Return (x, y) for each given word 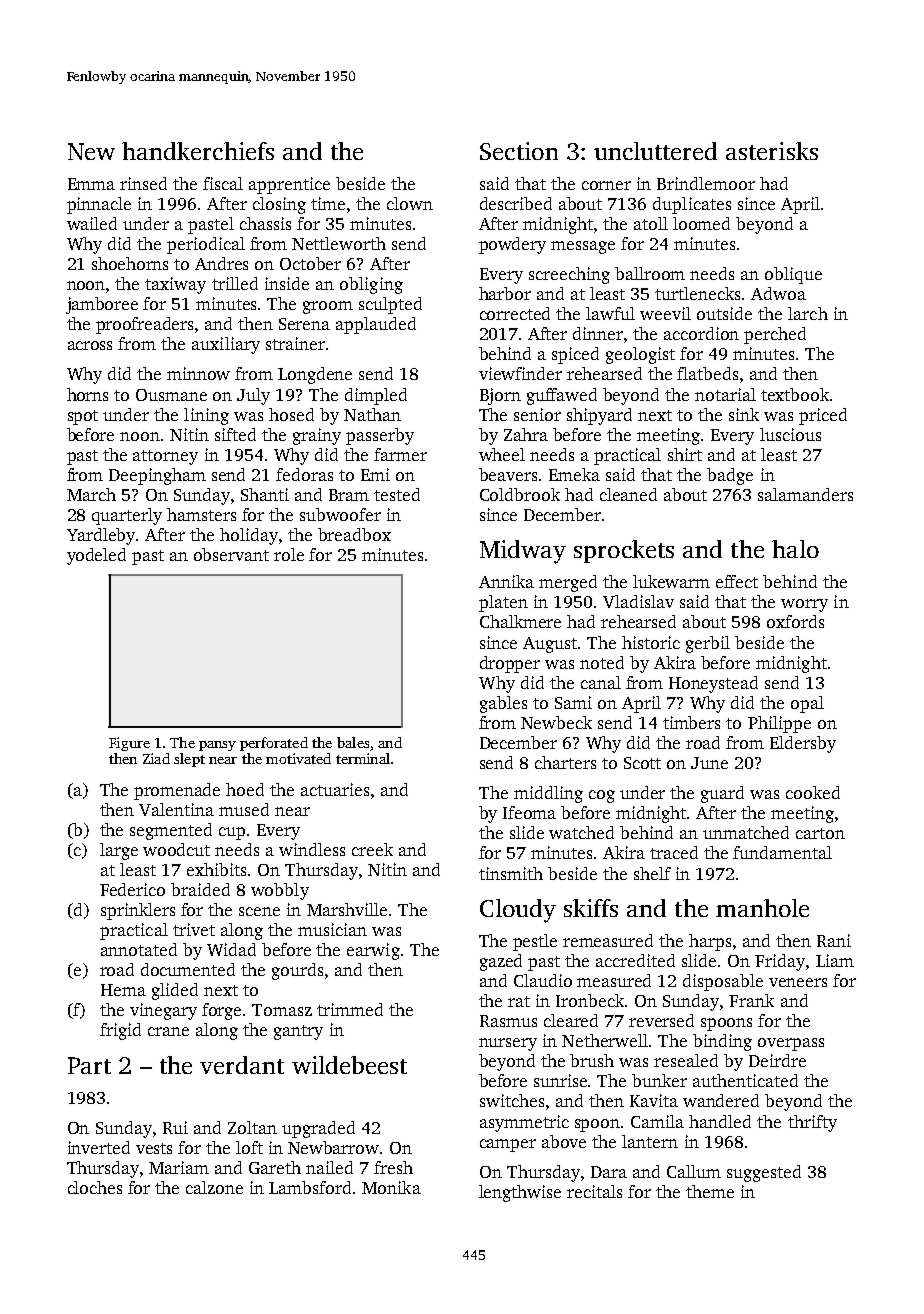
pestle (535, 942)
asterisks (772, 151)
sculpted (390, 305)
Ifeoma (529, 812)
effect (737, 581)
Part (89, 1065)
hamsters (201, 514)
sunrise (561, 1080)
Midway (523, 552)
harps (710, 942)
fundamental (782, 852)
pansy (217, 746)
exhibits (216, 869)
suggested (764, 1173)
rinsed (143, 183)
